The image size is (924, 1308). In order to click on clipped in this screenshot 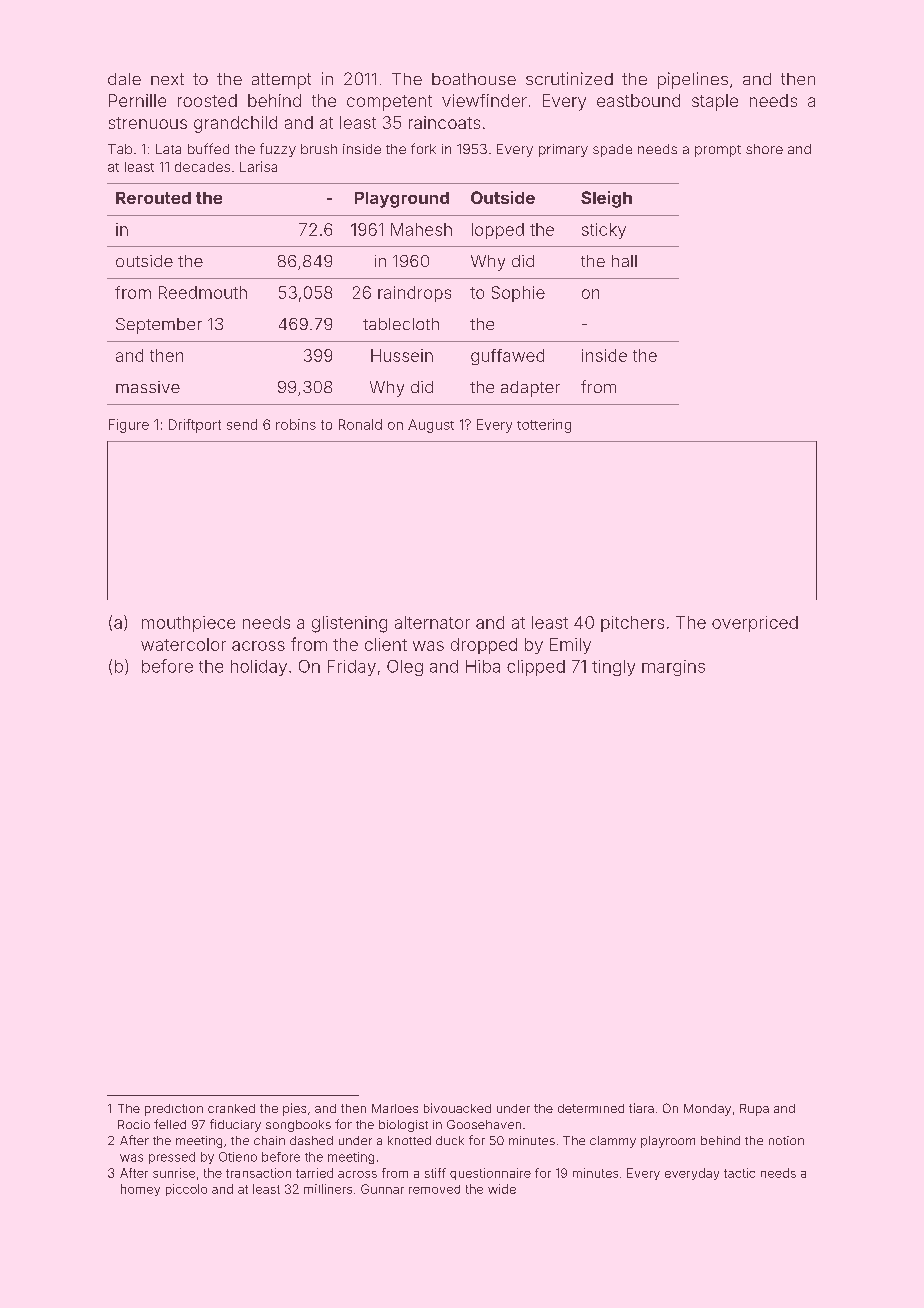, I will do `click(536, 668)`.
